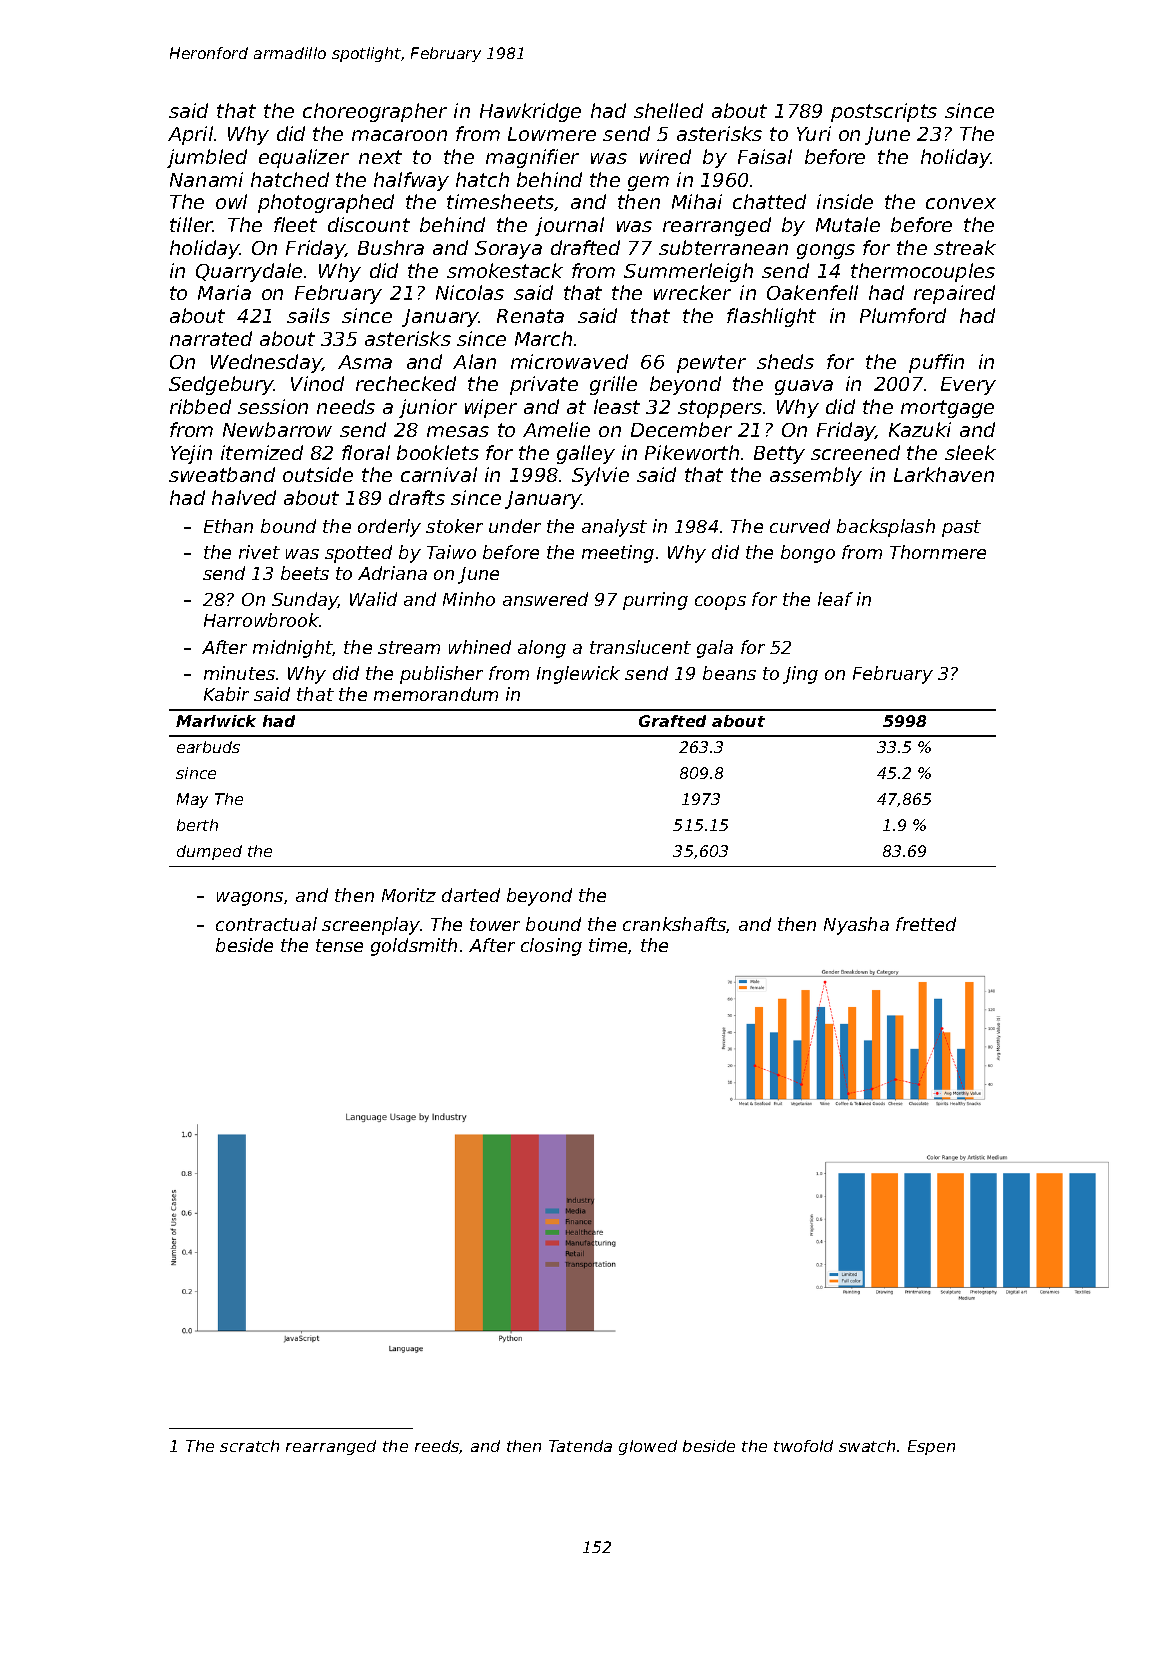 The width and height of the screenshot is (1165, 1654). What do you see at coordinates (926, 924) in the screenshot?
I see `fretted` at bounding box center [926, 924].
